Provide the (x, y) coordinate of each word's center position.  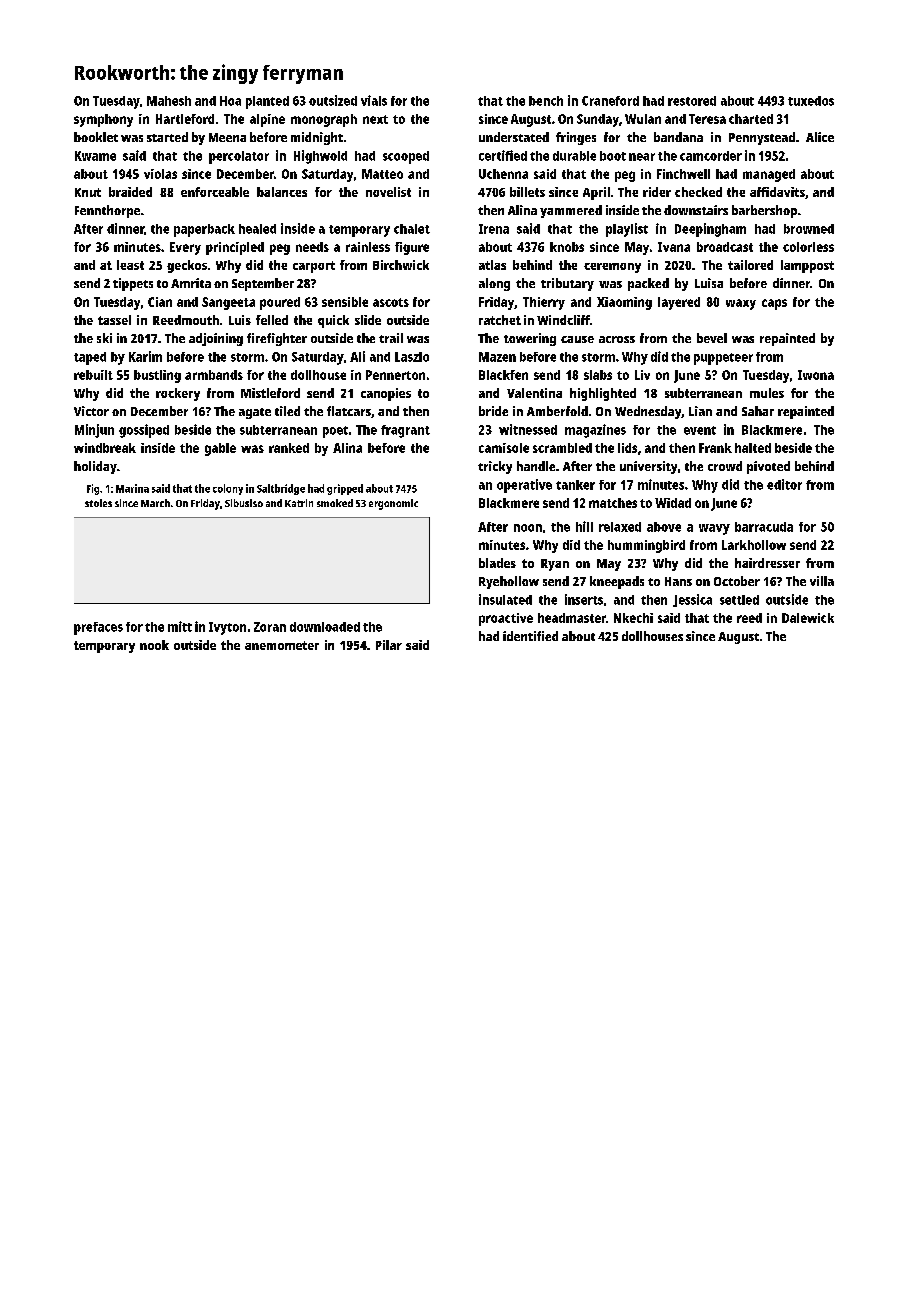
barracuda (764, 527)
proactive (506, 619)
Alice (820, 137)
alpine (267, 120)
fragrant (405, 431)
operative (524, 486)
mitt (180, 626)
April (596, 193)
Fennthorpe (107, 211)
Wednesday (648, 412)
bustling (157, 376)
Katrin (299, 503)
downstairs (696, 210)
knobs (567, 247)
